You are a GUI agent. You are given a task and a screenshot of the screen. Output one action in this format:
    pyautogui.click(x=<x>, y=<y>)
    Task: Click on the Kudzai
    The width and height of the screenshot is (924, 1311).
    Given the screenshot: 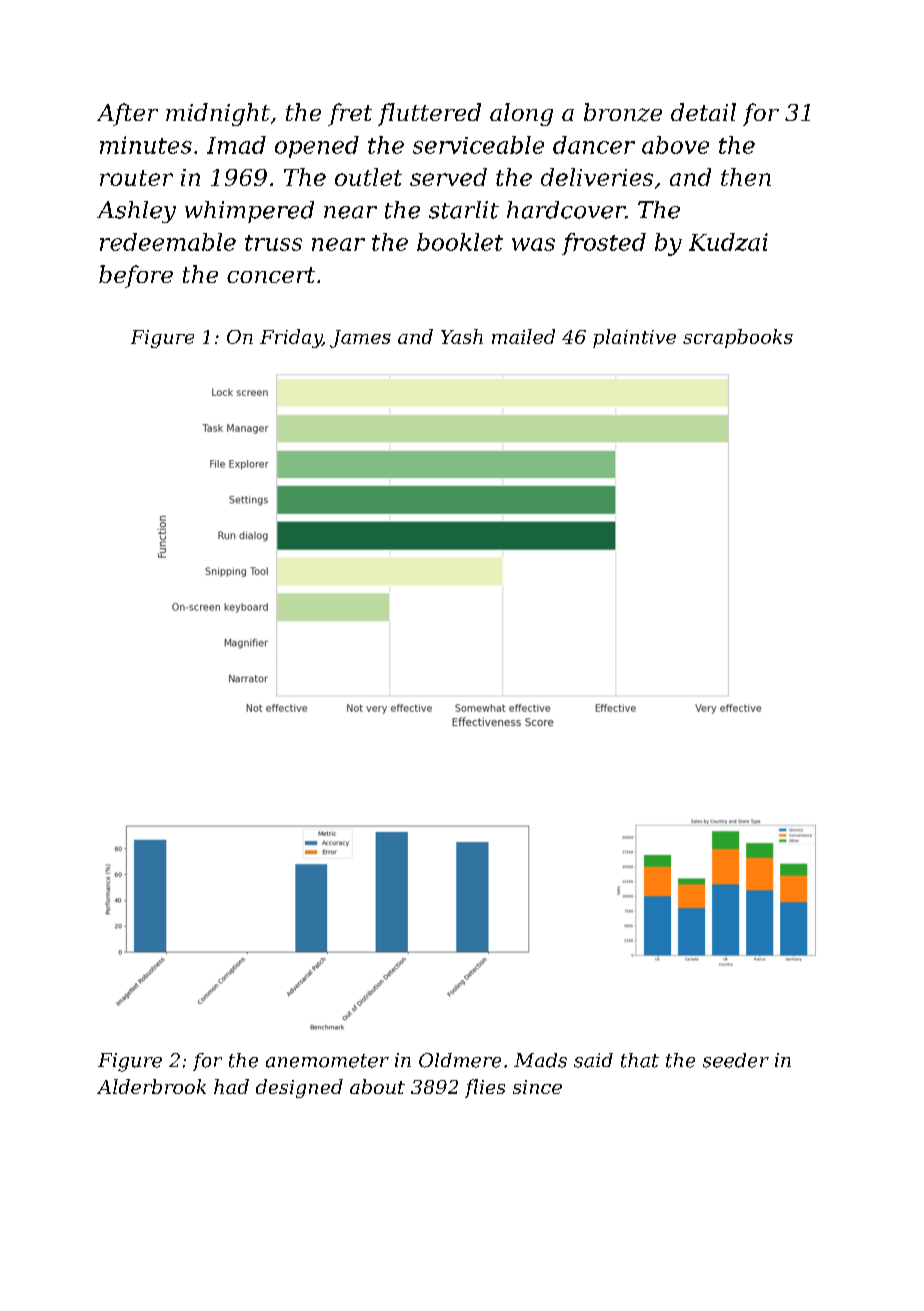 What is the action you would take?
    pyautogui.click(x=728, y=242)
